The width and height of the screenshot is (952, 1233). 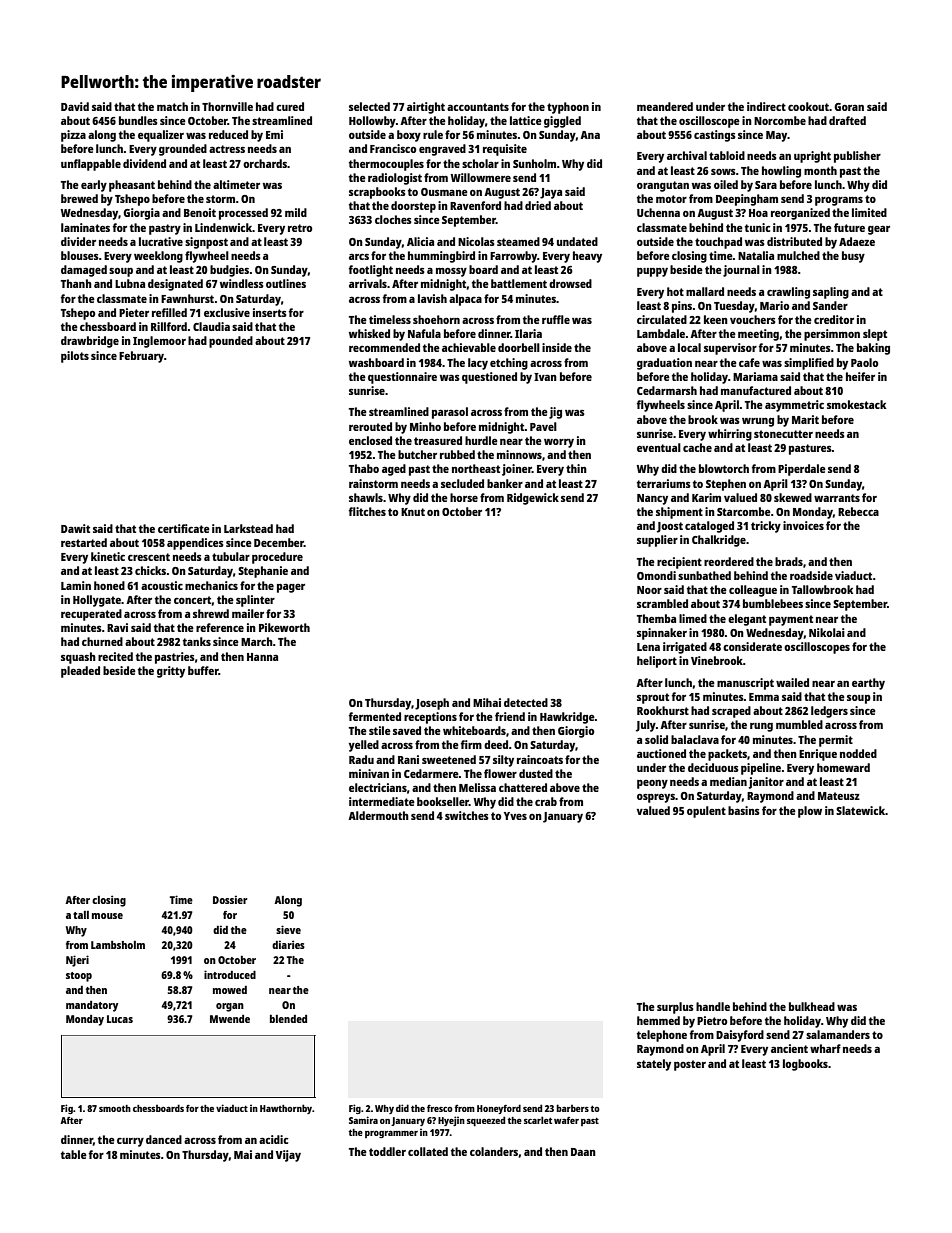 What do you see at coordinates (369, 106) in the screenshot?
I see `selected` at bounding box center [369, 106].
